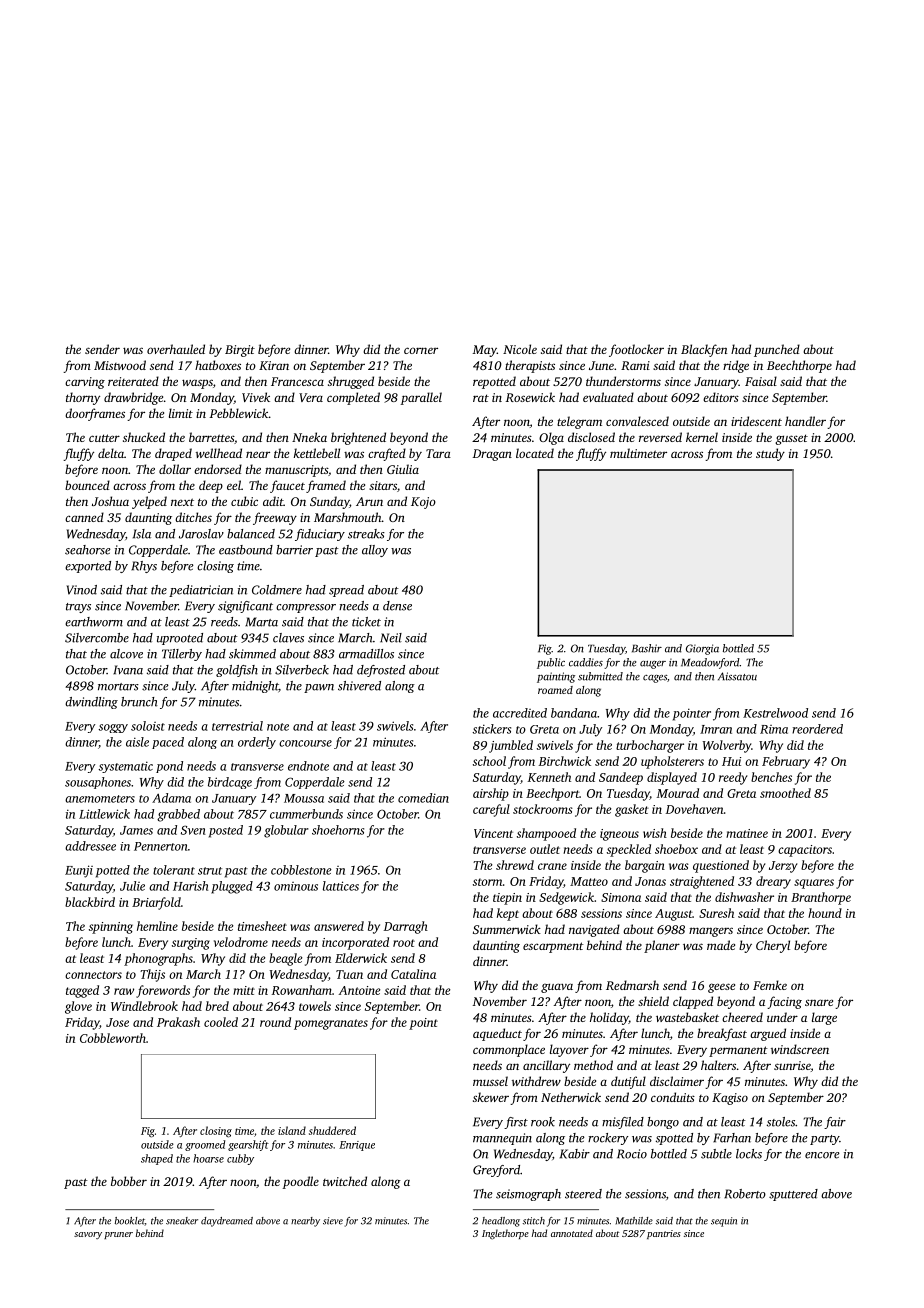 The width and height of the screenshot is (924, 1308). What do you see at coordinates (232, 887) in the screenshot?
I see `plugged` at bounding box center [232, 887].
